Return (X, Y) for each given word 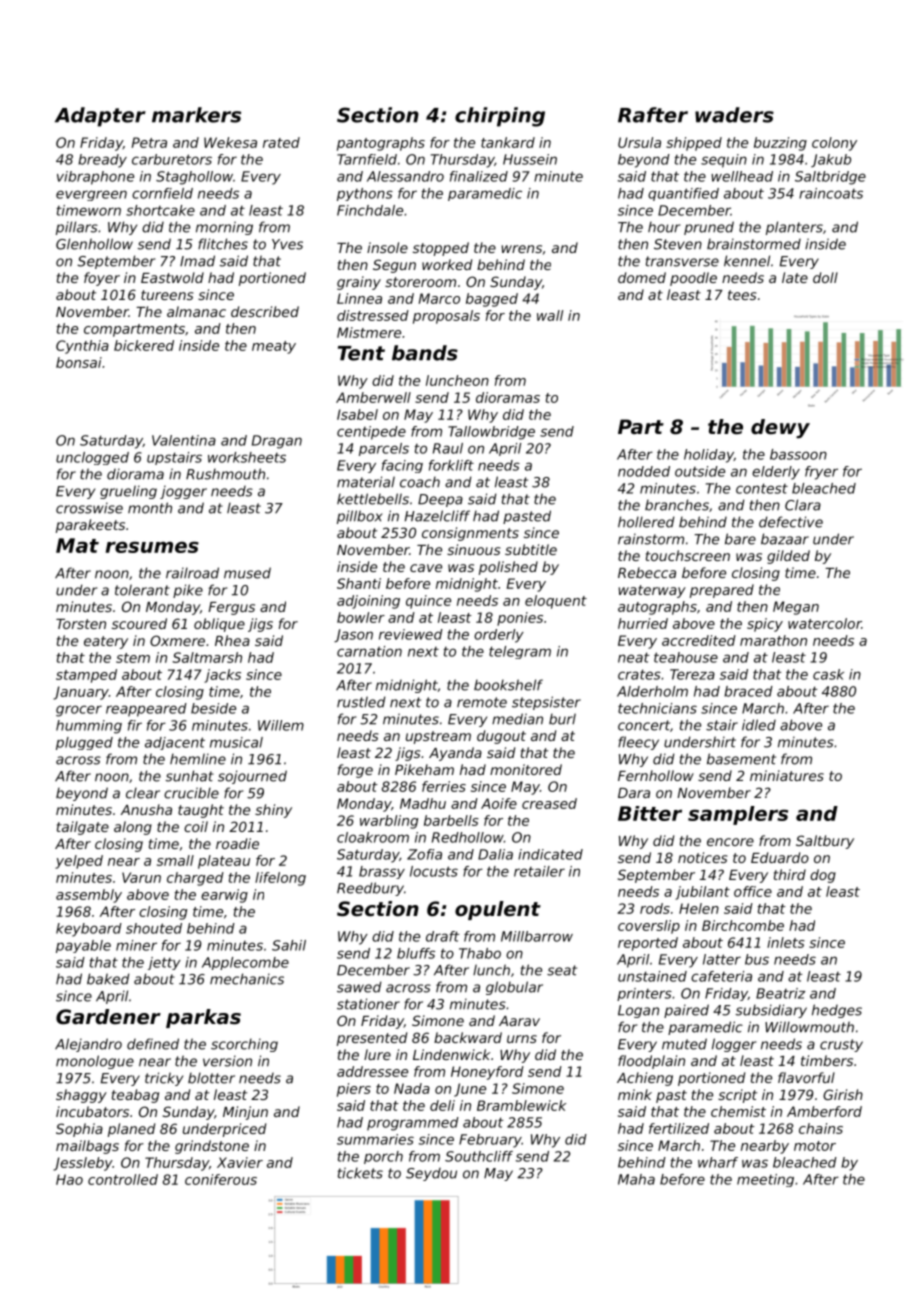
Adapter (100, 117)
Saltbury (825, 842)
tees (742, 295)
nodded (644, 471)
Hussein (530, 159)
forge (355, 771)
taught (201, 811)
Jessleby (83, 1164)
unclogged (92, 458)
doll (825, 277)
